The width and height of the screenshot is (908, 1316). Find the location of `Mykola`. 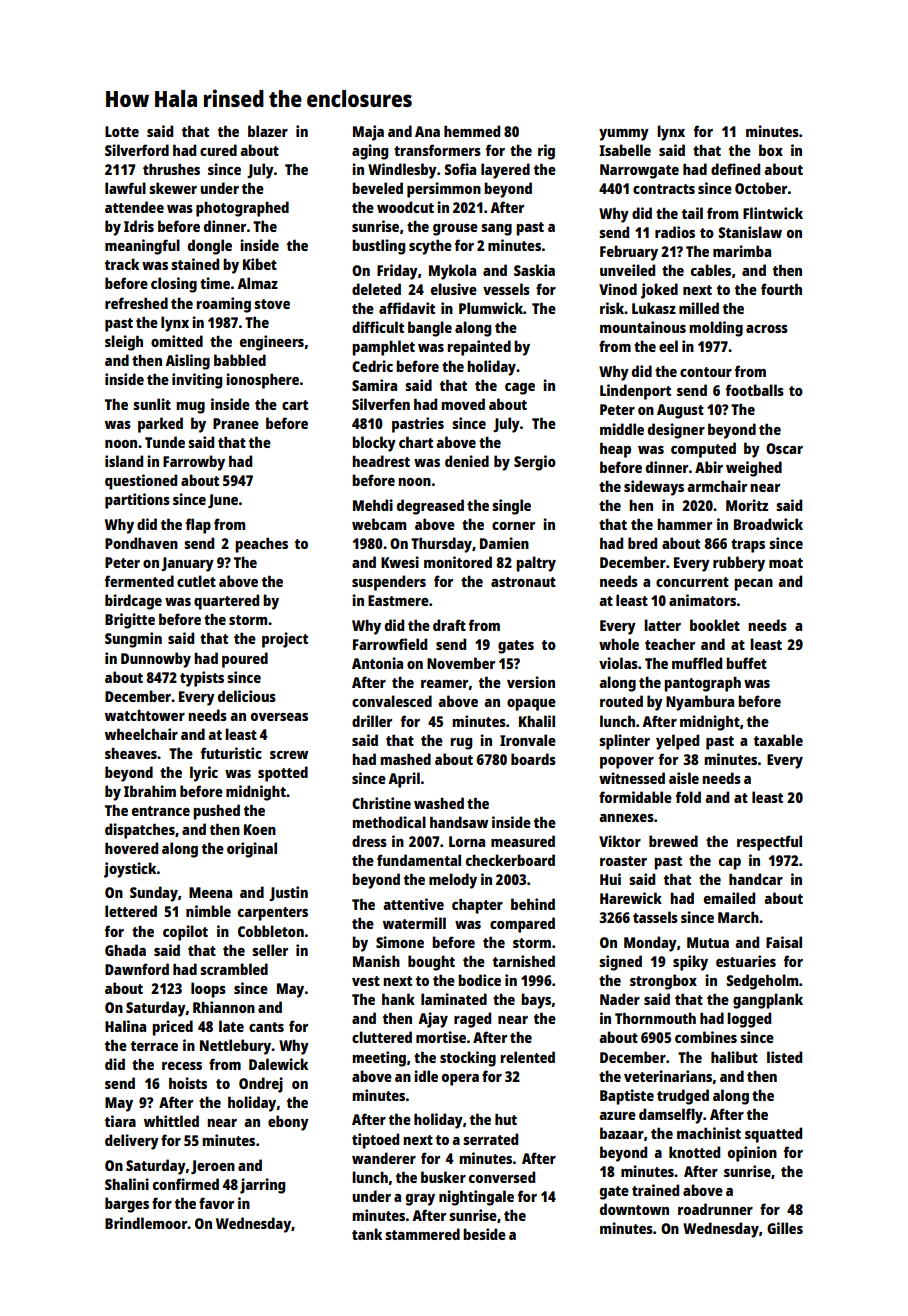

Mykola is located at coordinates (452, 272).
